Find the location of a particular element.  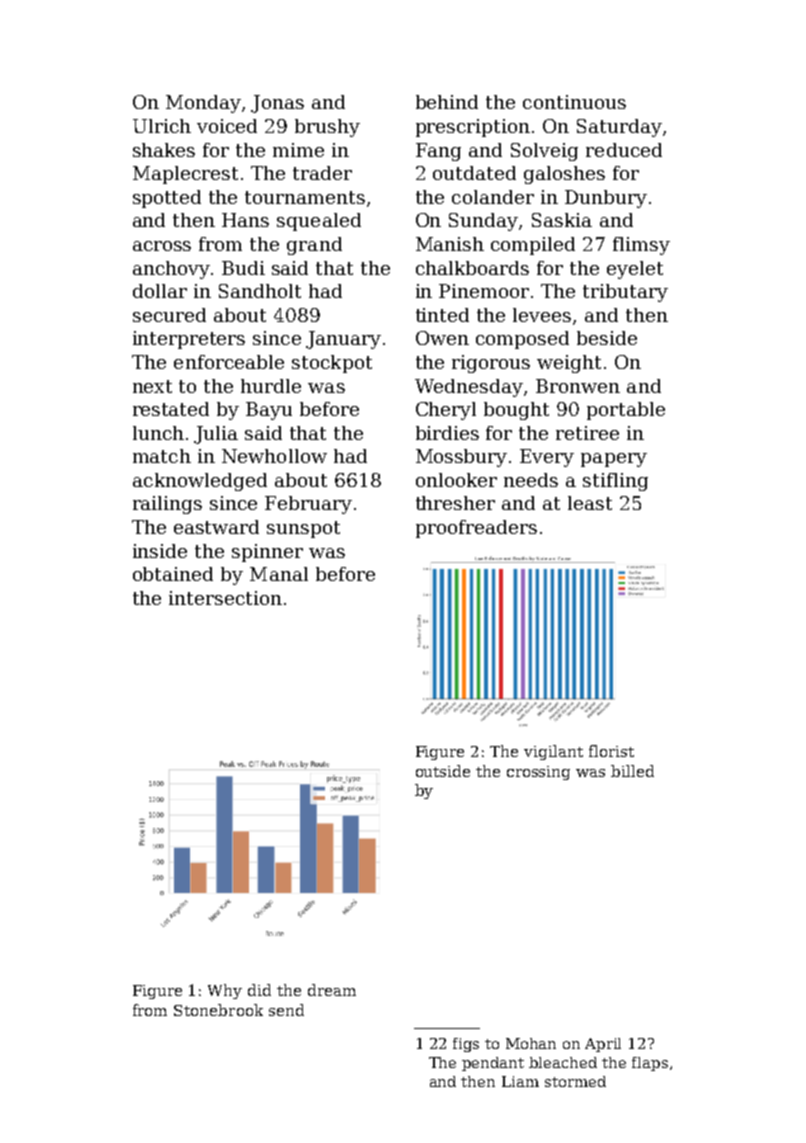

voiced is located at coordinates (227, 126).
